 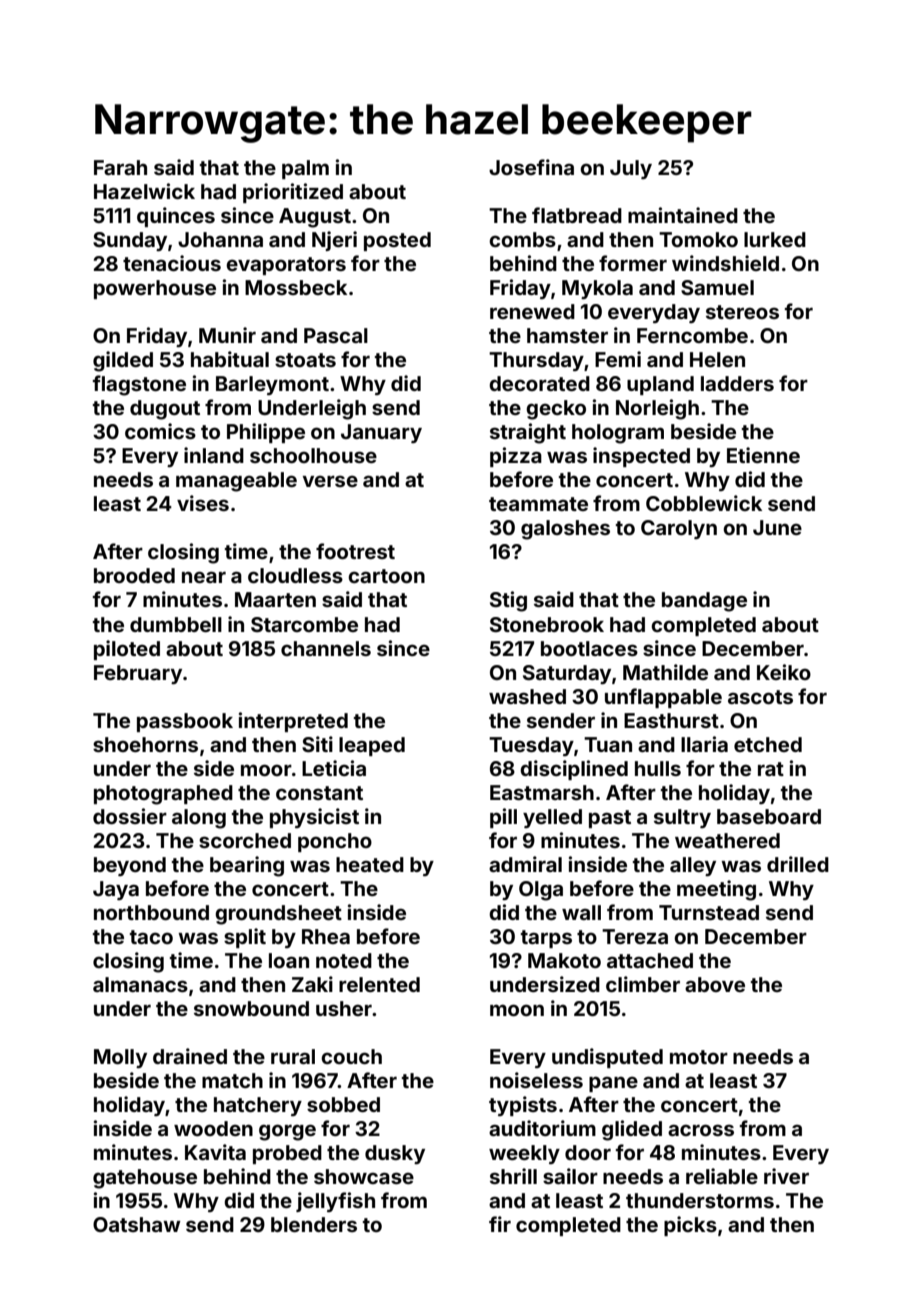 I want to click on Saturday, so click(x=567, y=674).
